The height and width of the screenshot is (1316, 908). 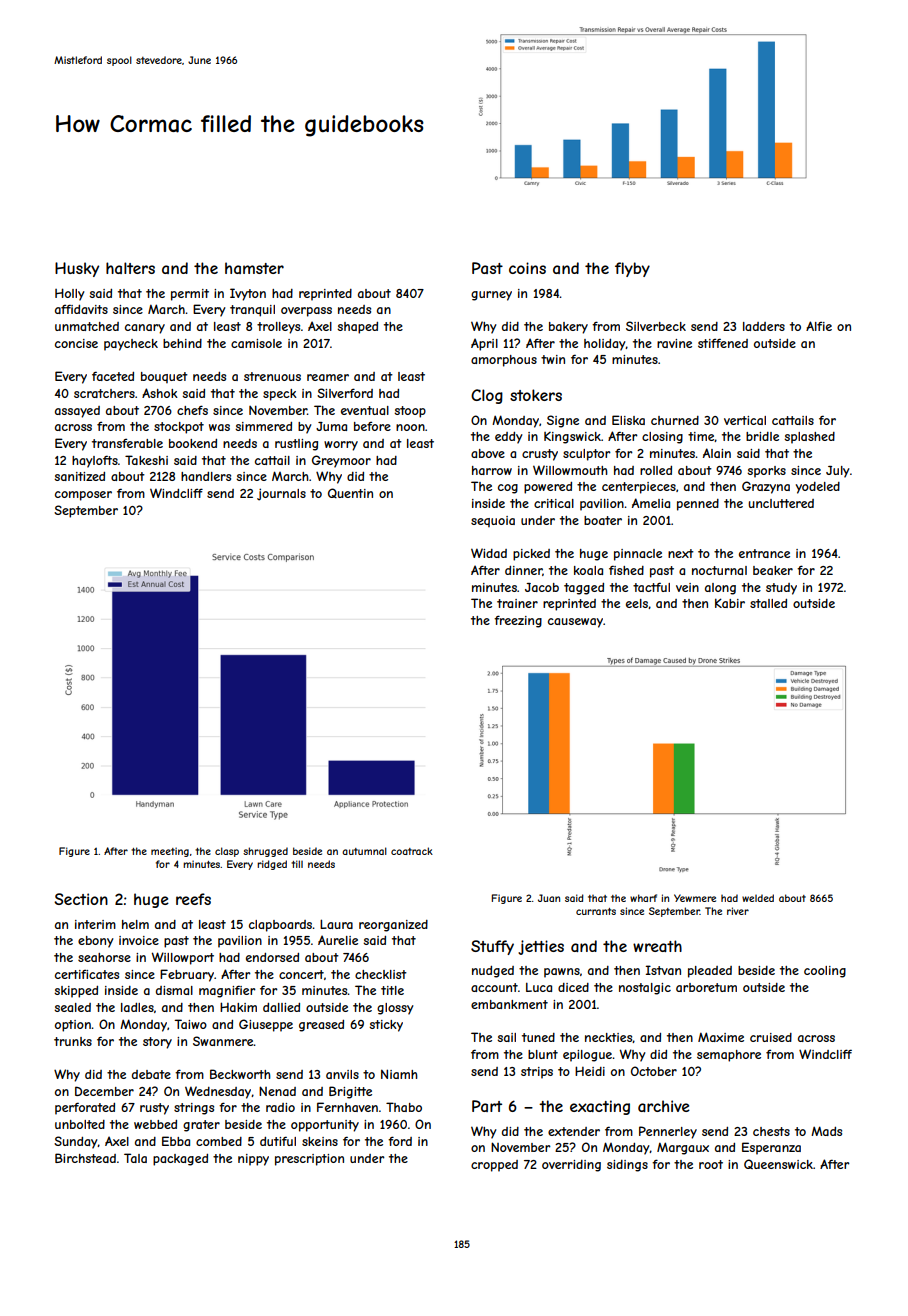 I want to click on greased, so click(x=321, y=1026).
